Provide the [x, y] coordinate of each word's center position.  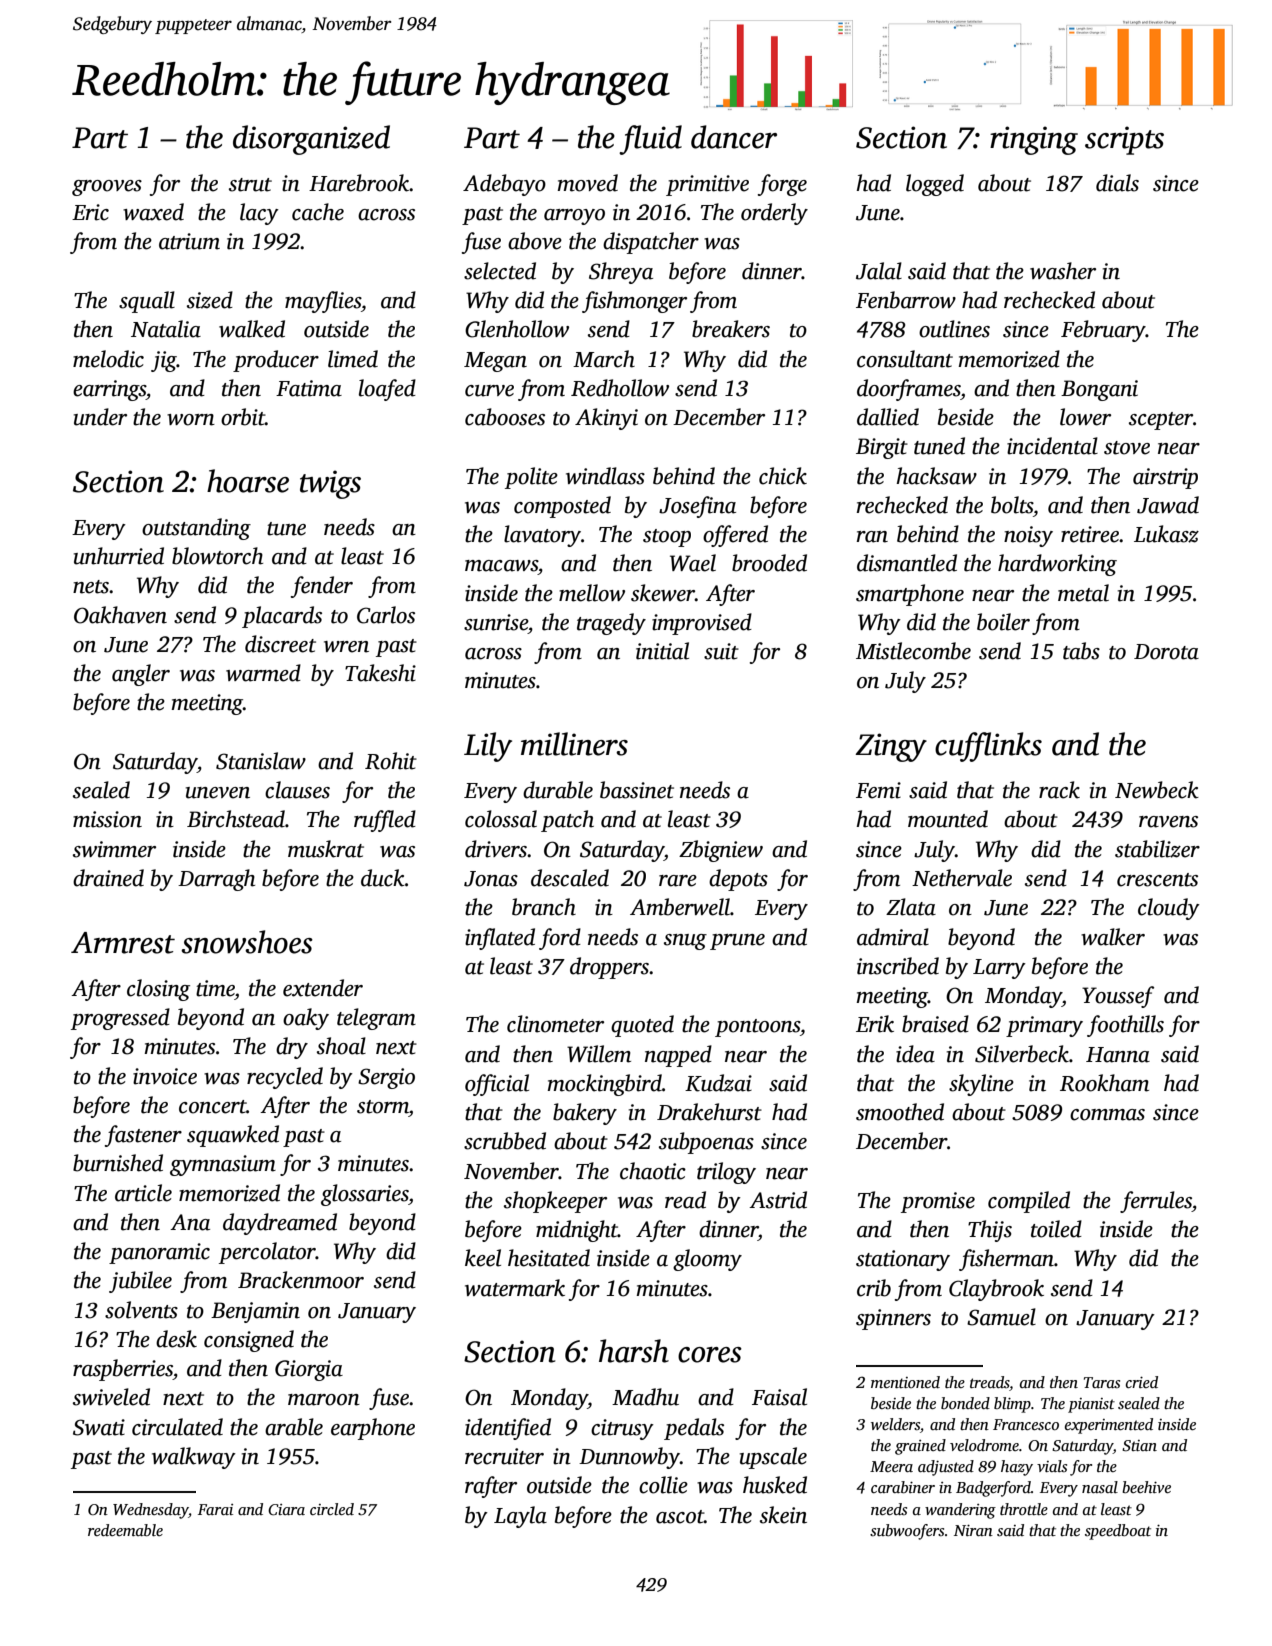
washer [1063, 271]
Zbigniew [721, 851]
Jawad [1168, 505]
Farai [215, 1509]
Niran [973, 1530]
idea [915, 1054]
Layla [520, 1517]
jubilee [140, 1282]
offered [735, 536]
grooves [107, 188]
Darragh [216, 880]
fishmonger [634, 302]
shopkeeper [555, 1202]
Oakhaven [120, 615]
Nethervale [962, 878]
